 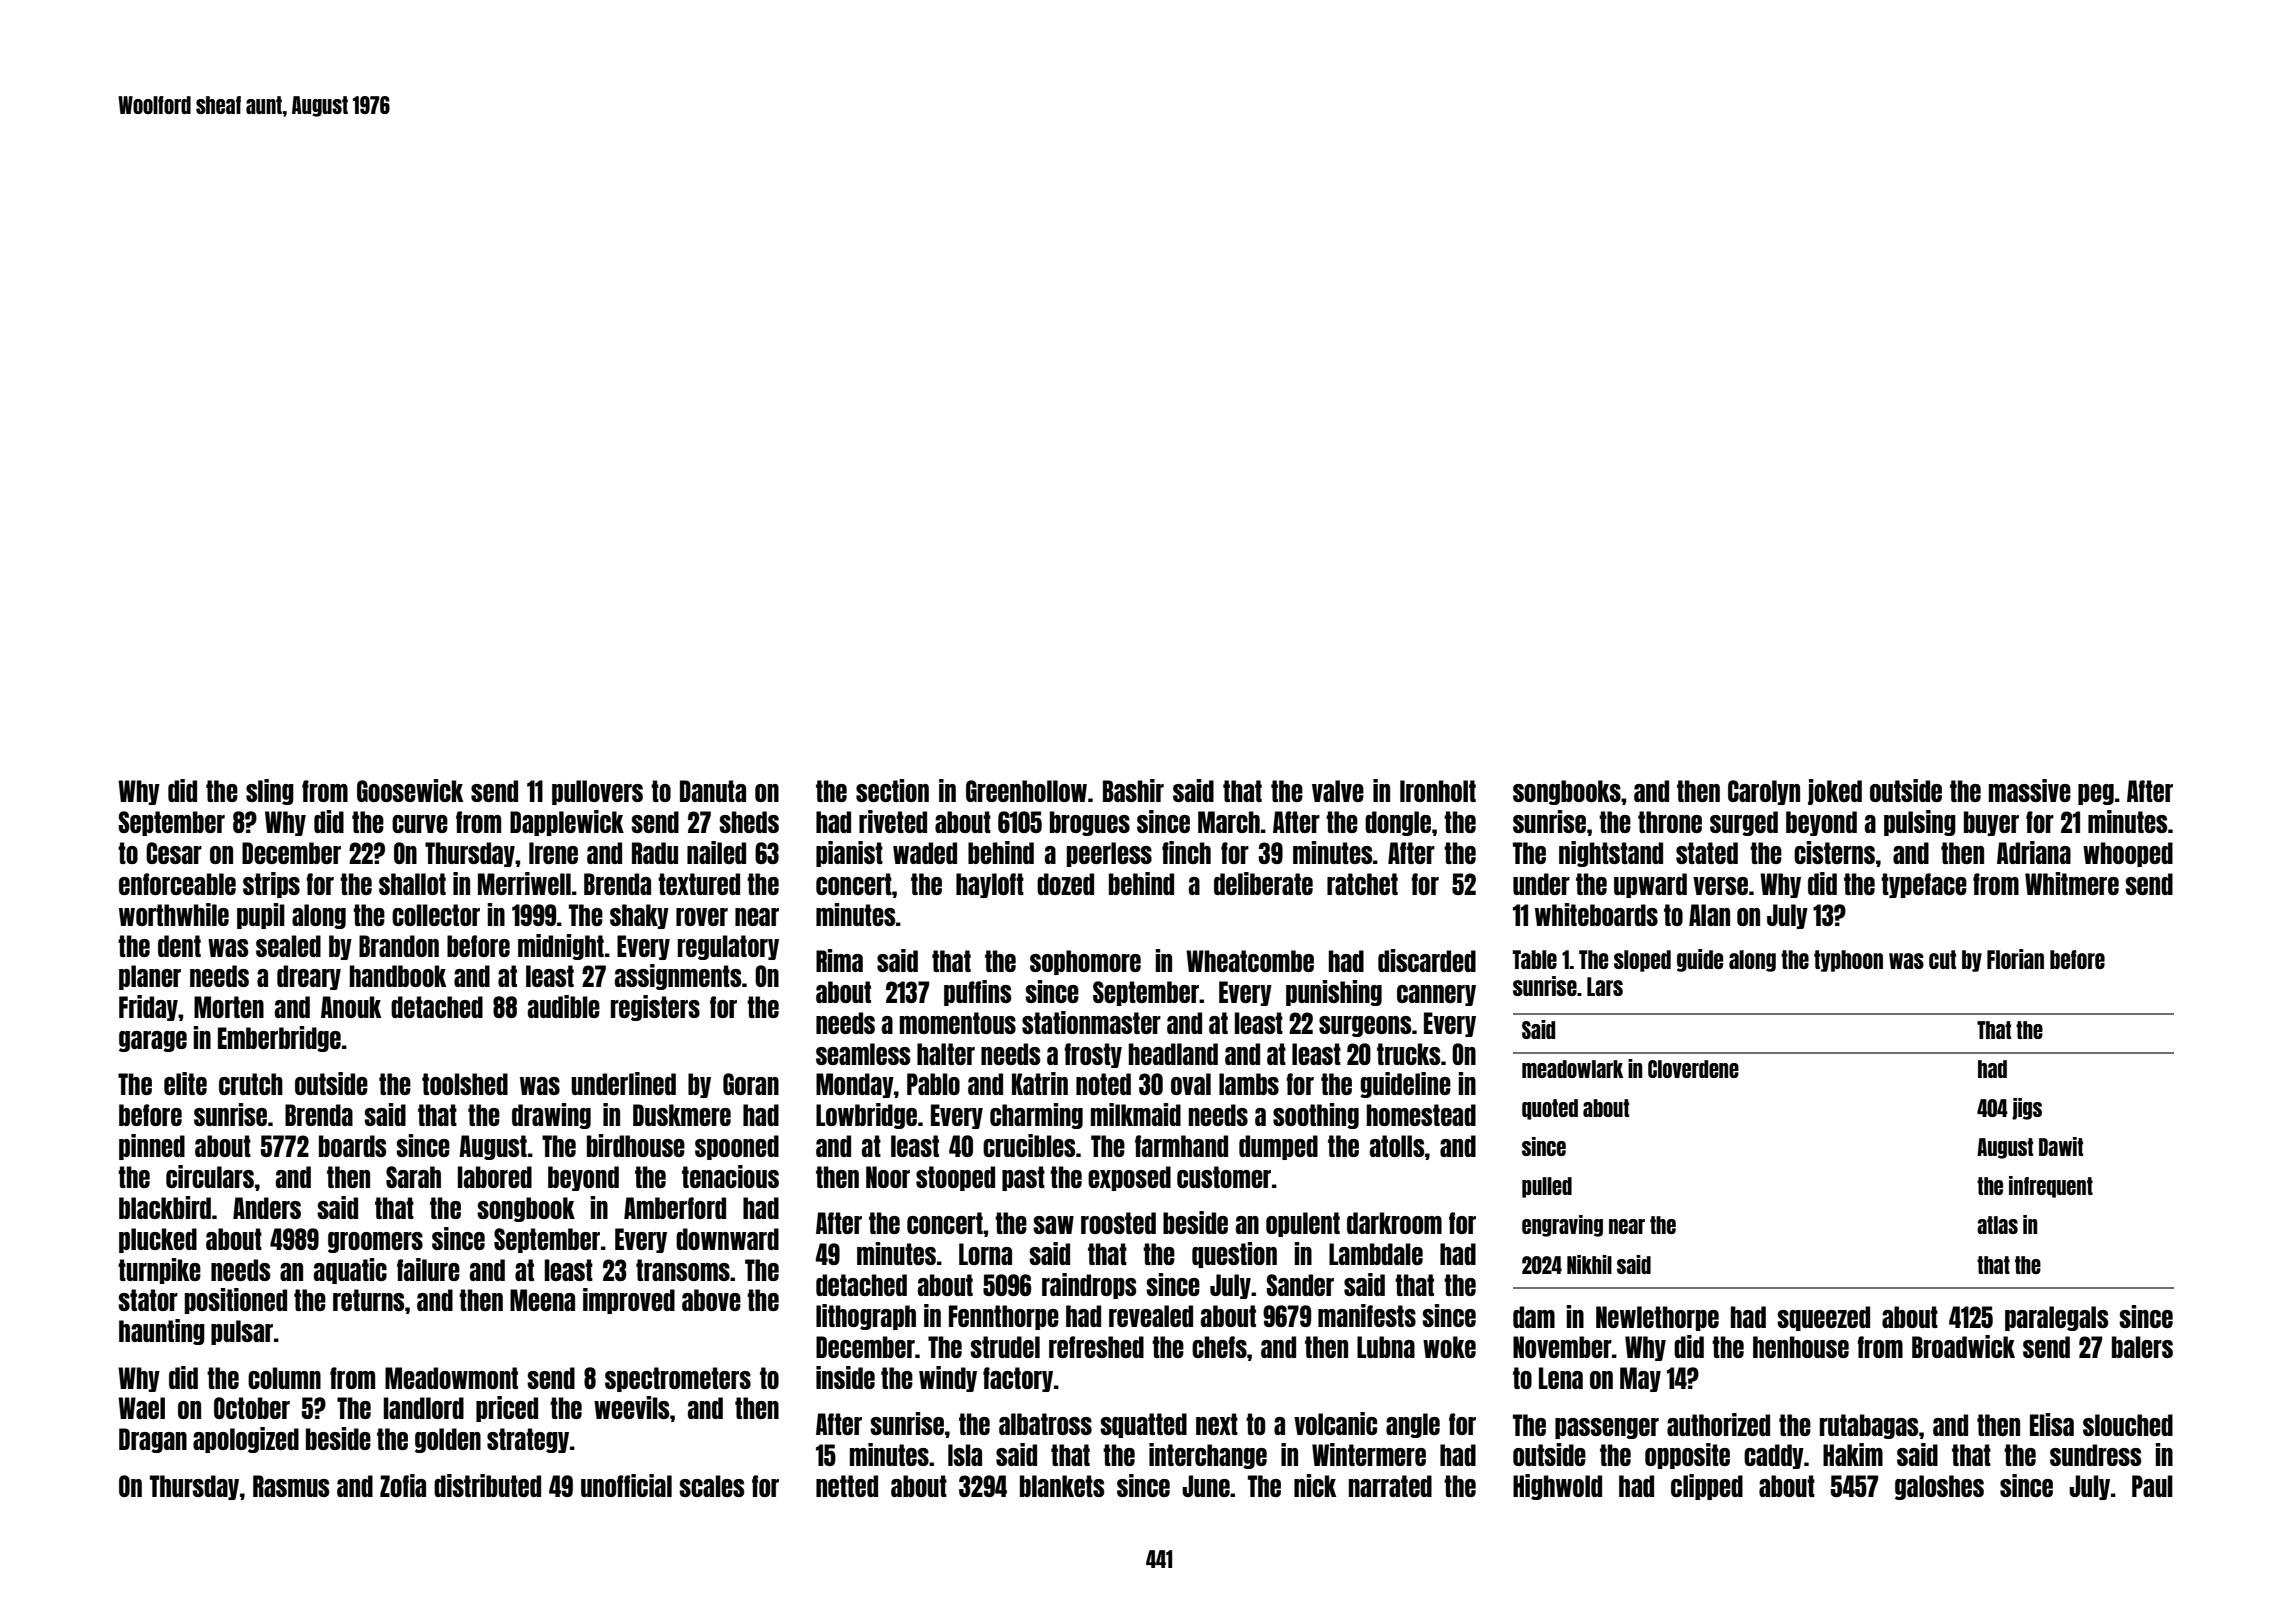 What do you see at coordinates (159, 1271) in the screenshot?
I see `turnpike` at bounding box center [159, 1271].
